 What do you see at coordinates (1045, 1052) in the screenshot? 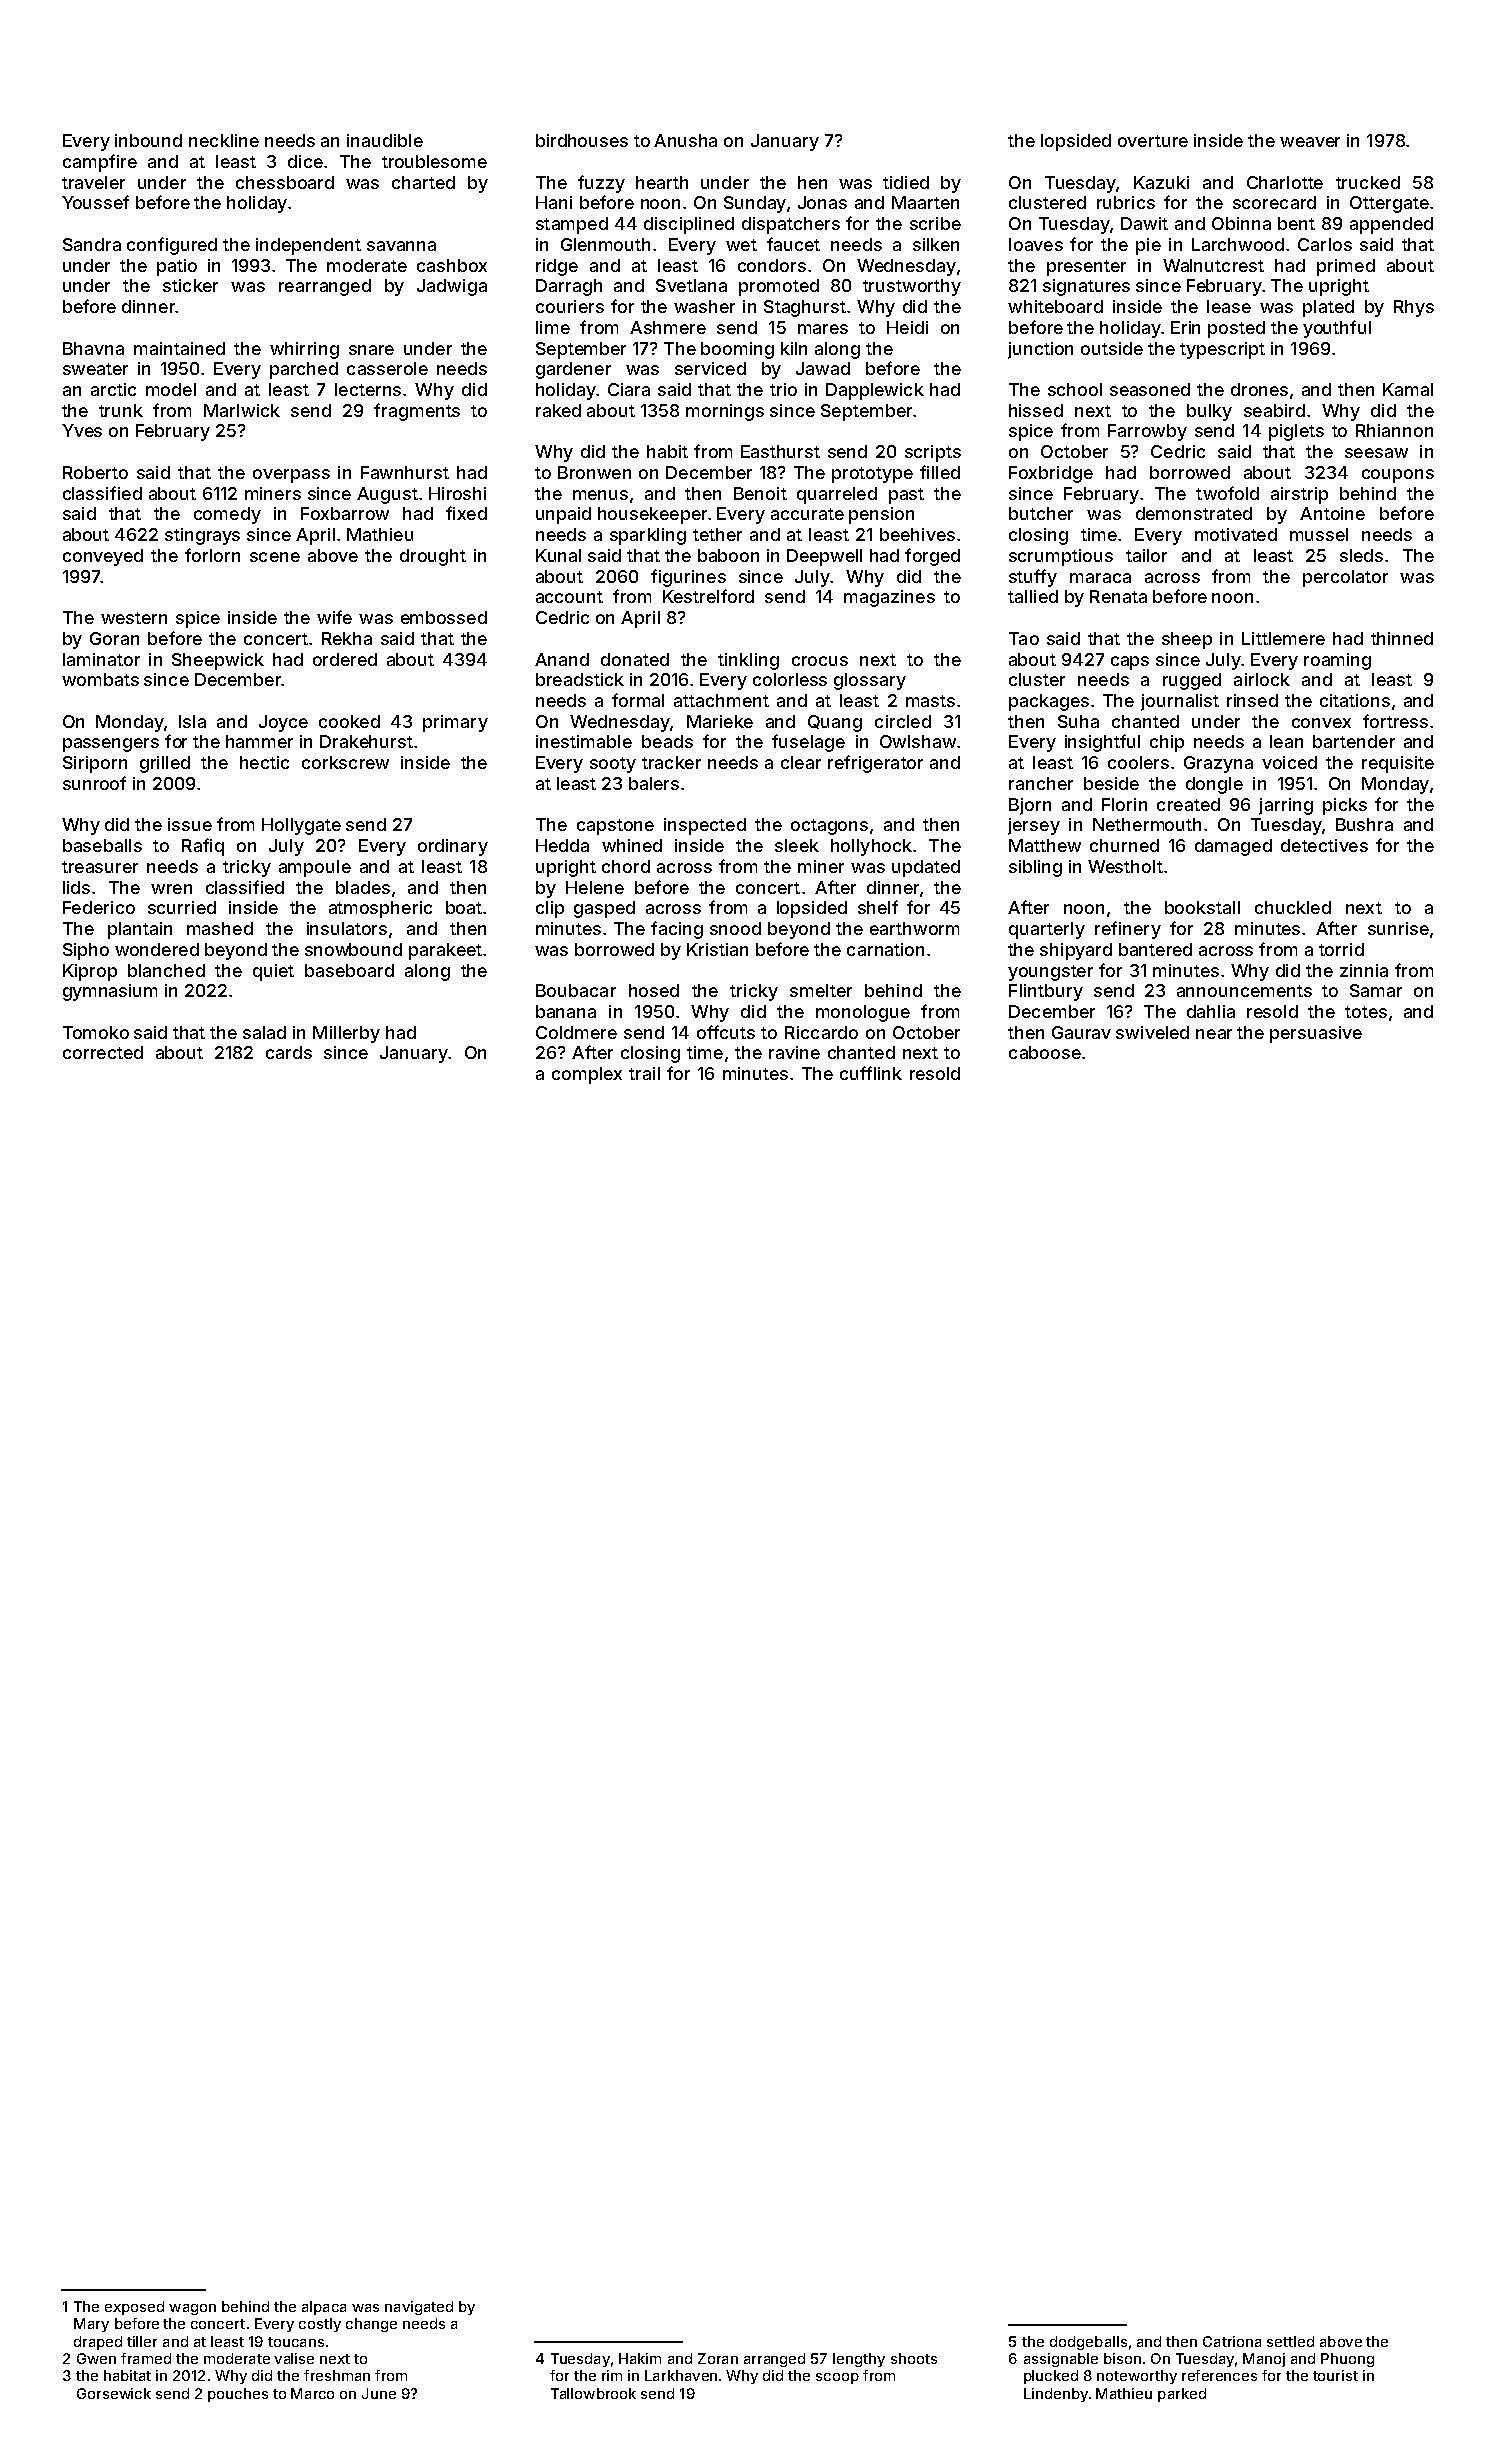
I see `caboose` at bounding box center [1045, 1052].
